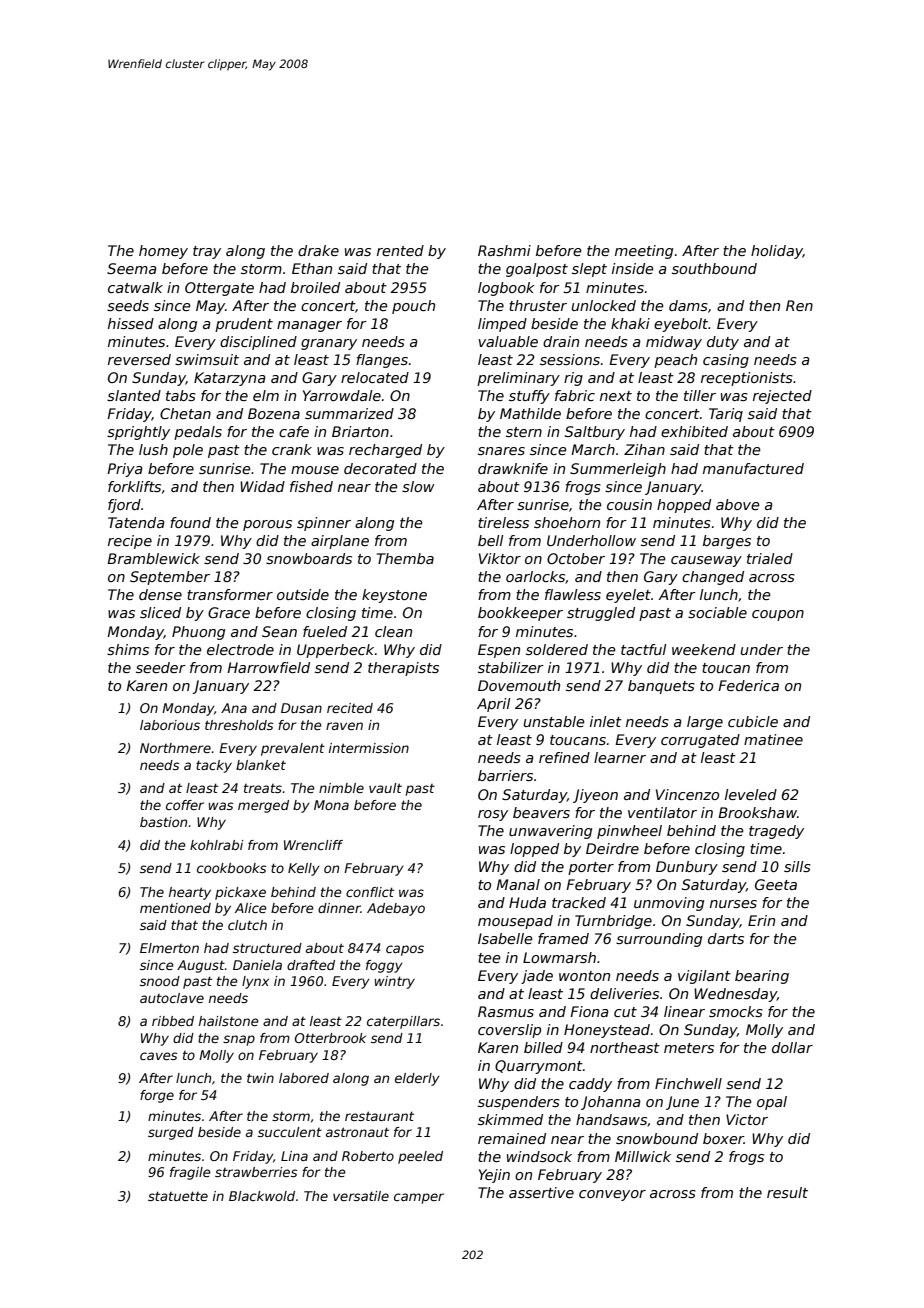 The width and height of the image is (924, 1308). Describe the element at coordinates (318, 250) in the image. I see `drake` at that location.
